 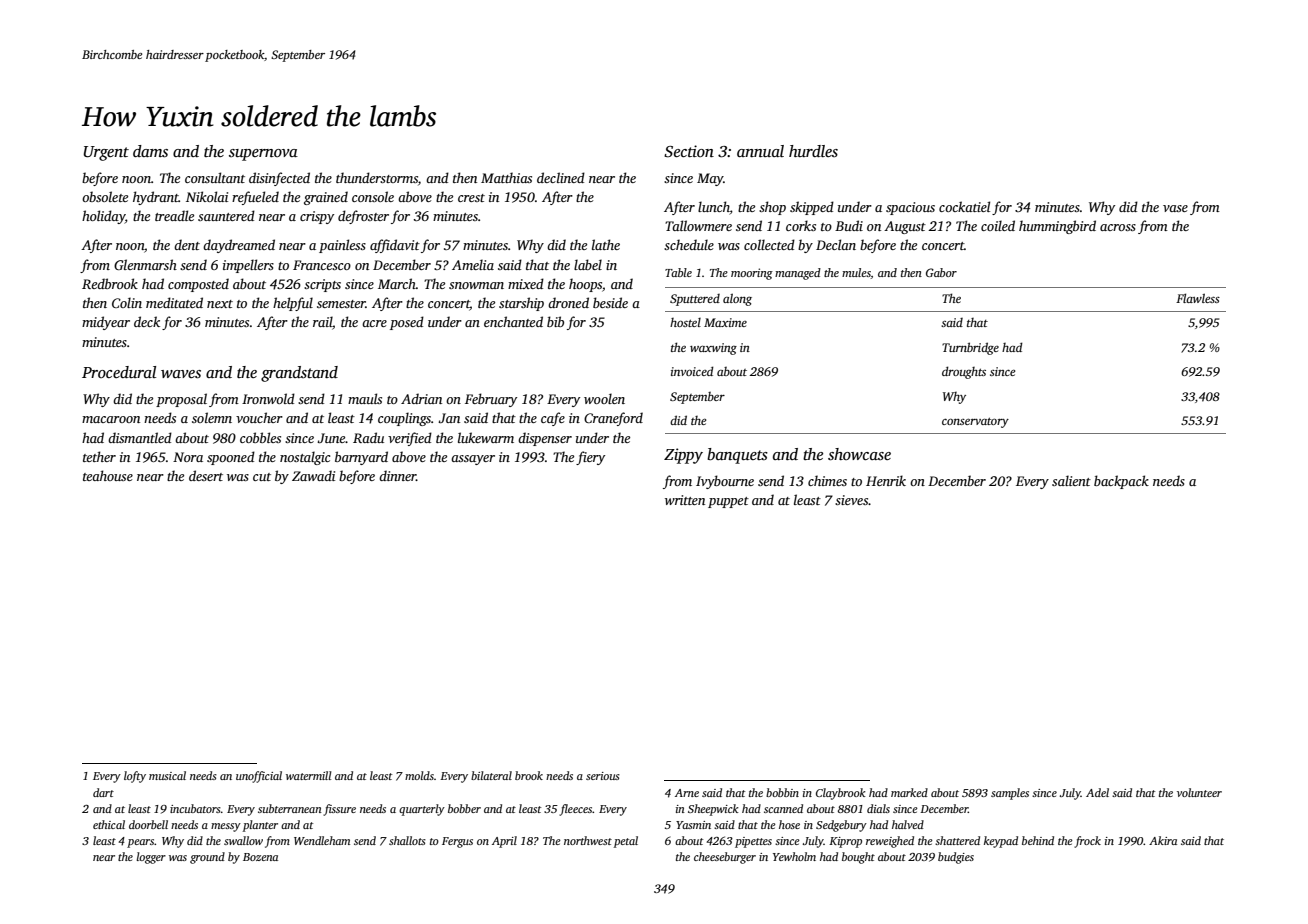 I want to click on semester, so click(x=341, y=304).
